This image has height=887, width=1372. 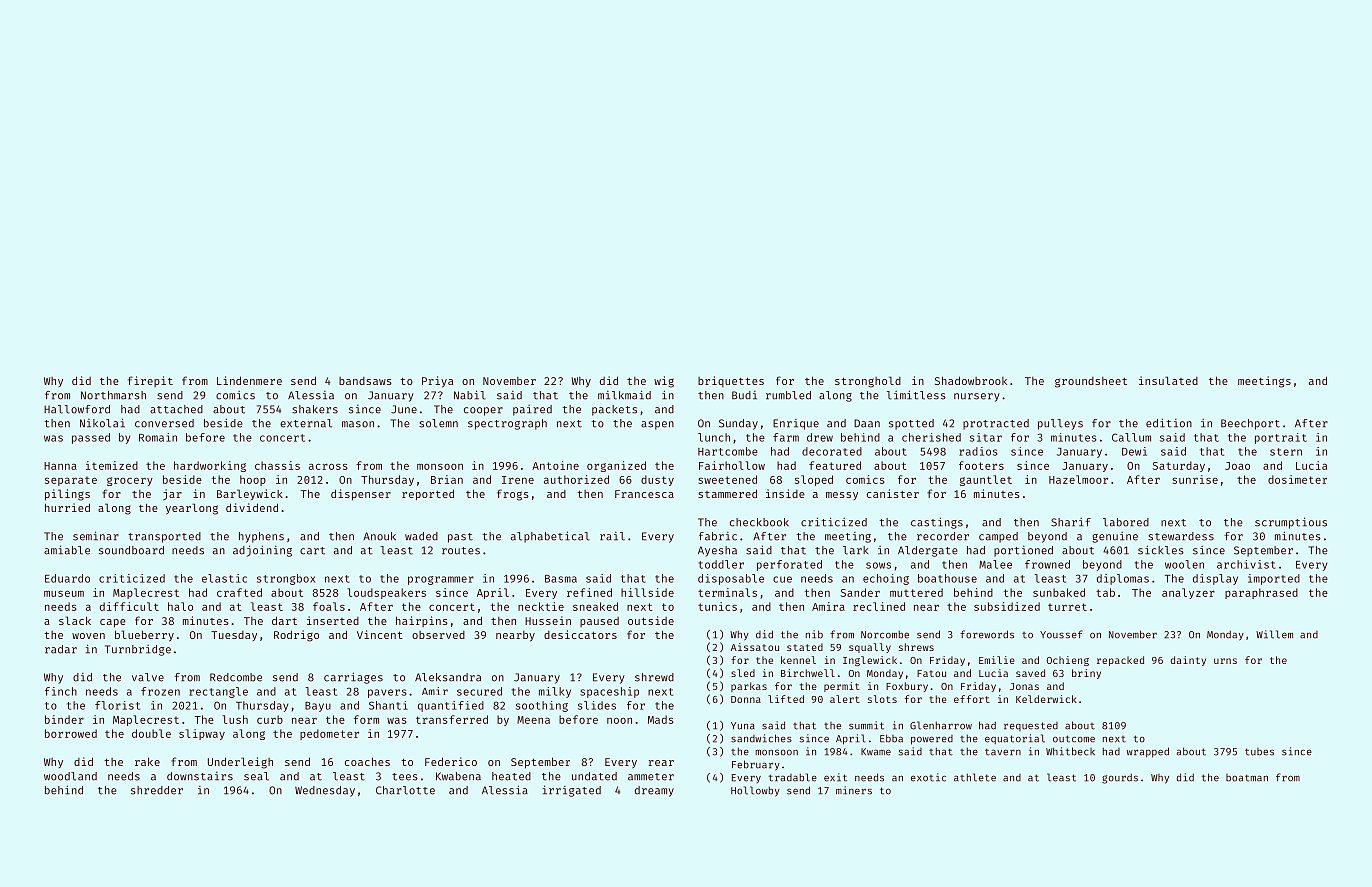 I want to click on Nabil, so click(x=470, y=395).
